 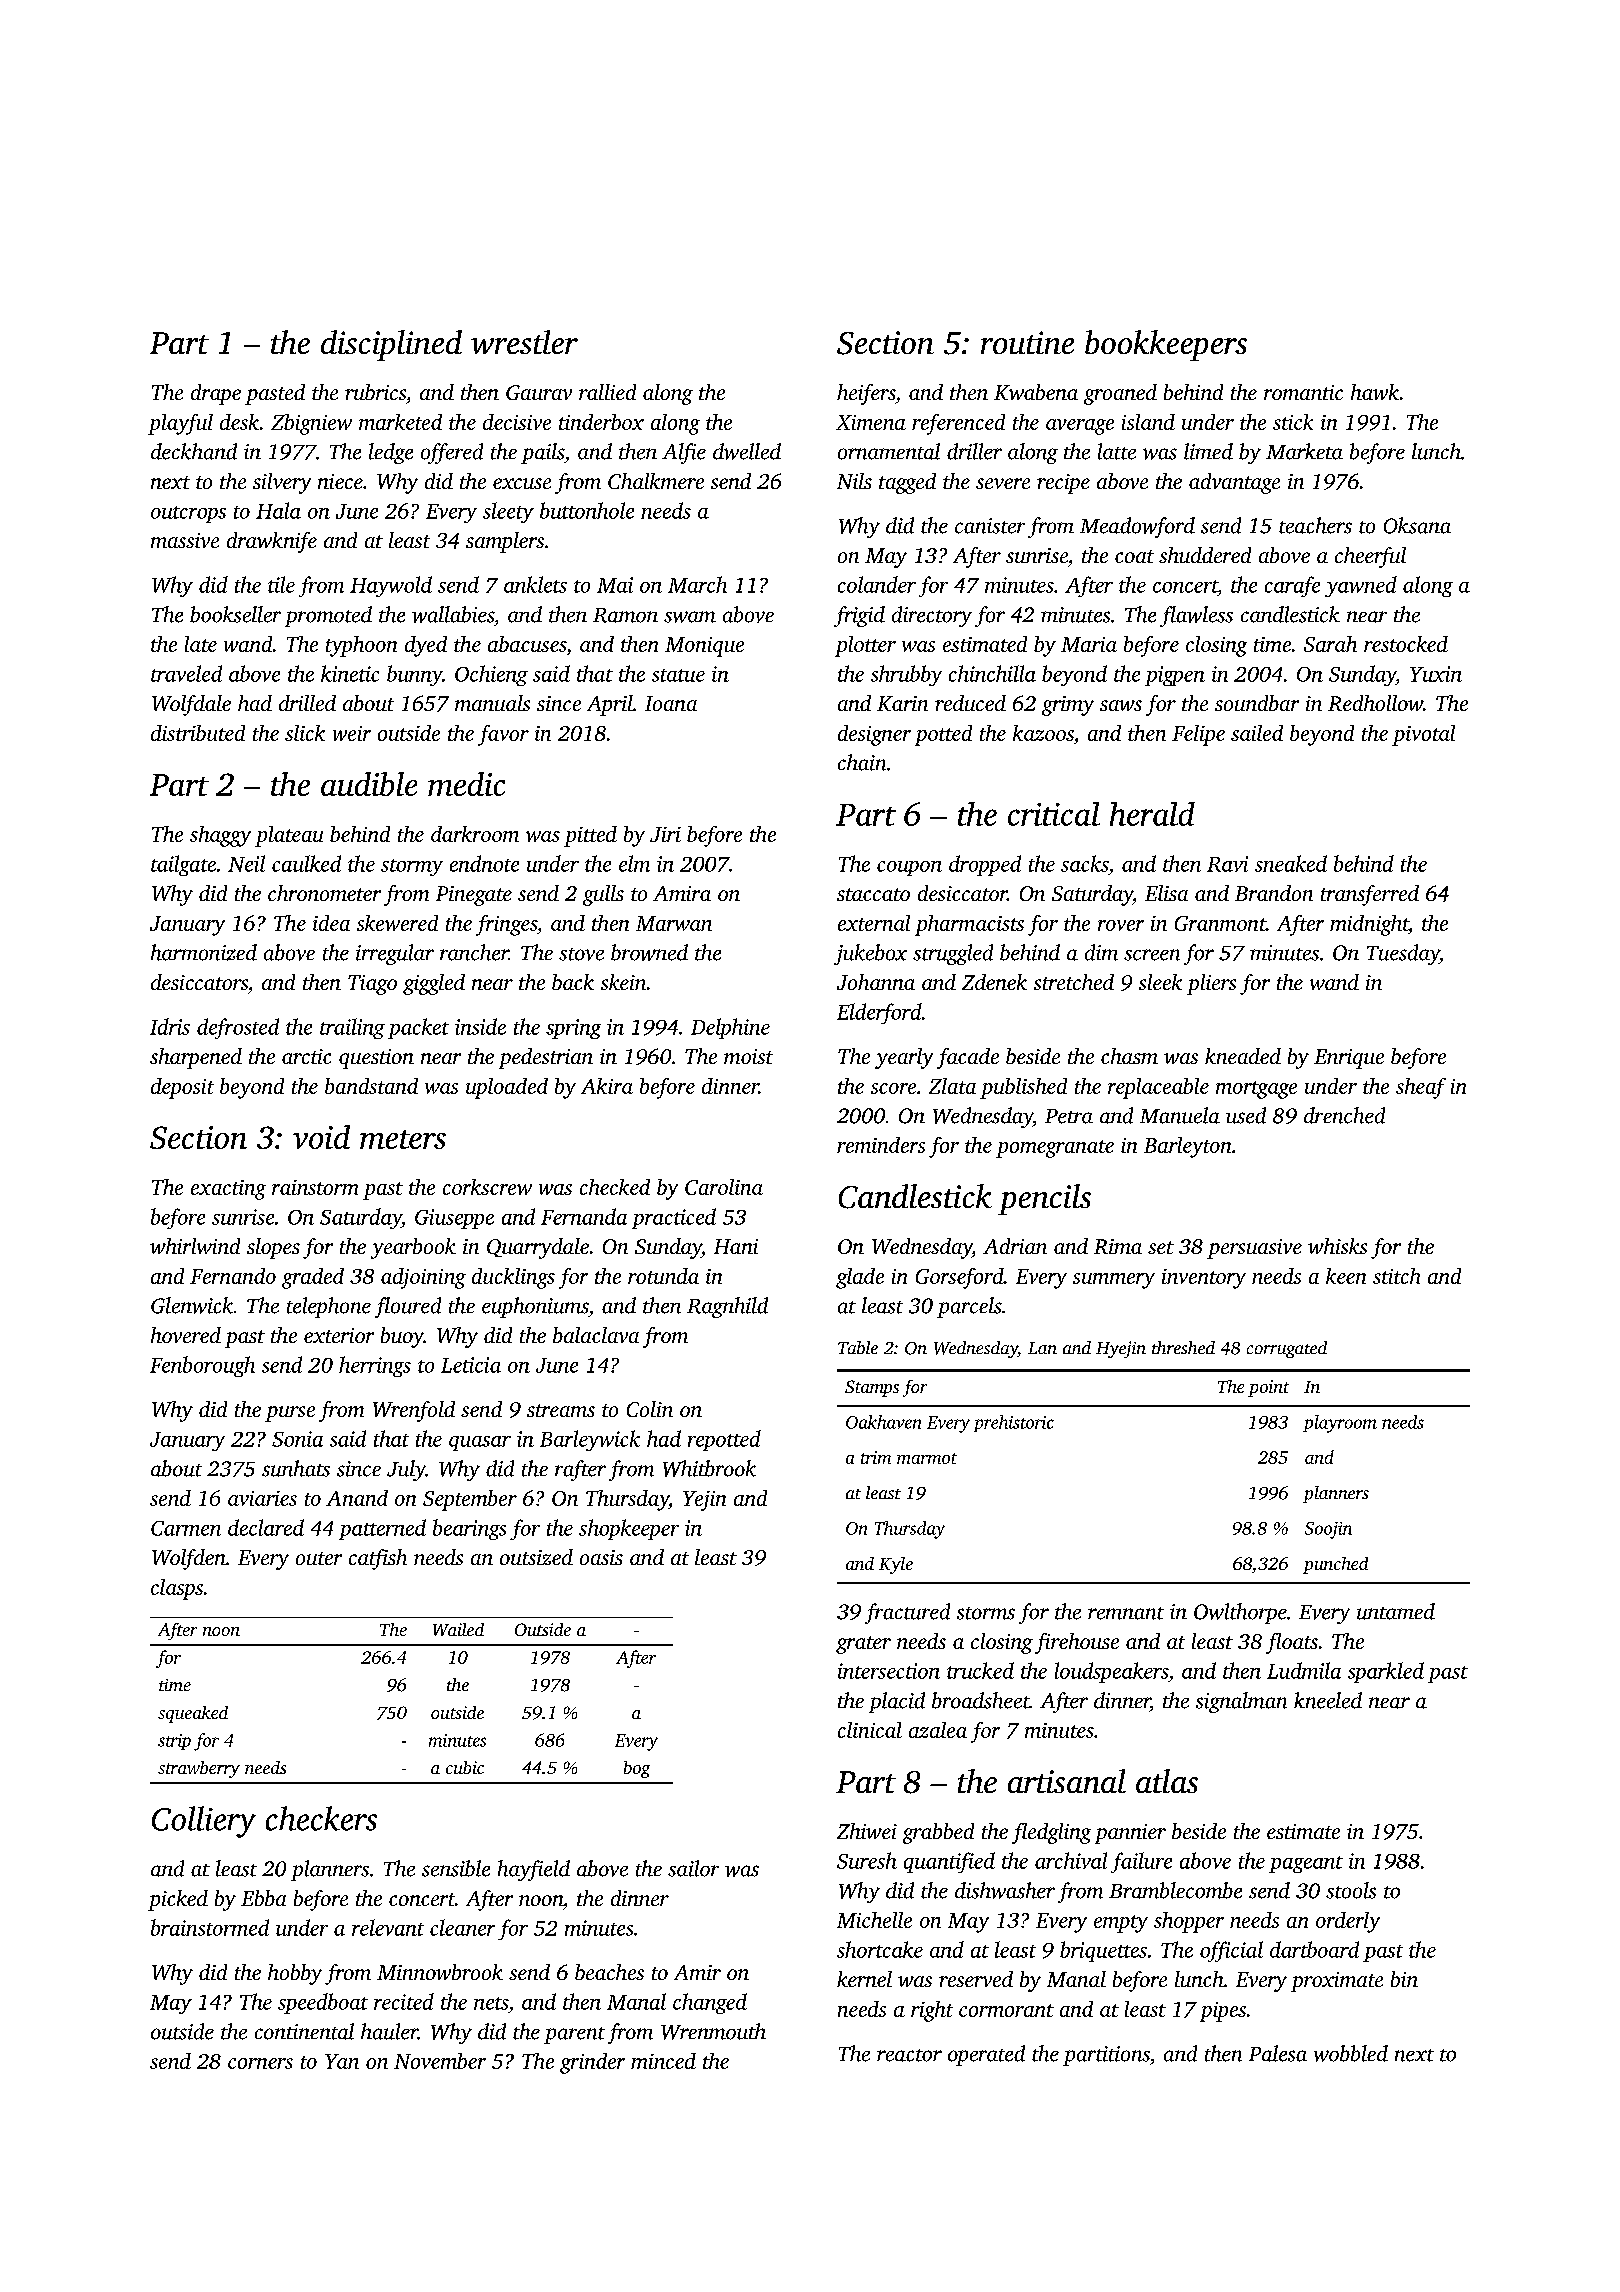 What do you see at coordinates (480, 1026) in the image?
I see `inside` at bounding box center [480, 1026].
